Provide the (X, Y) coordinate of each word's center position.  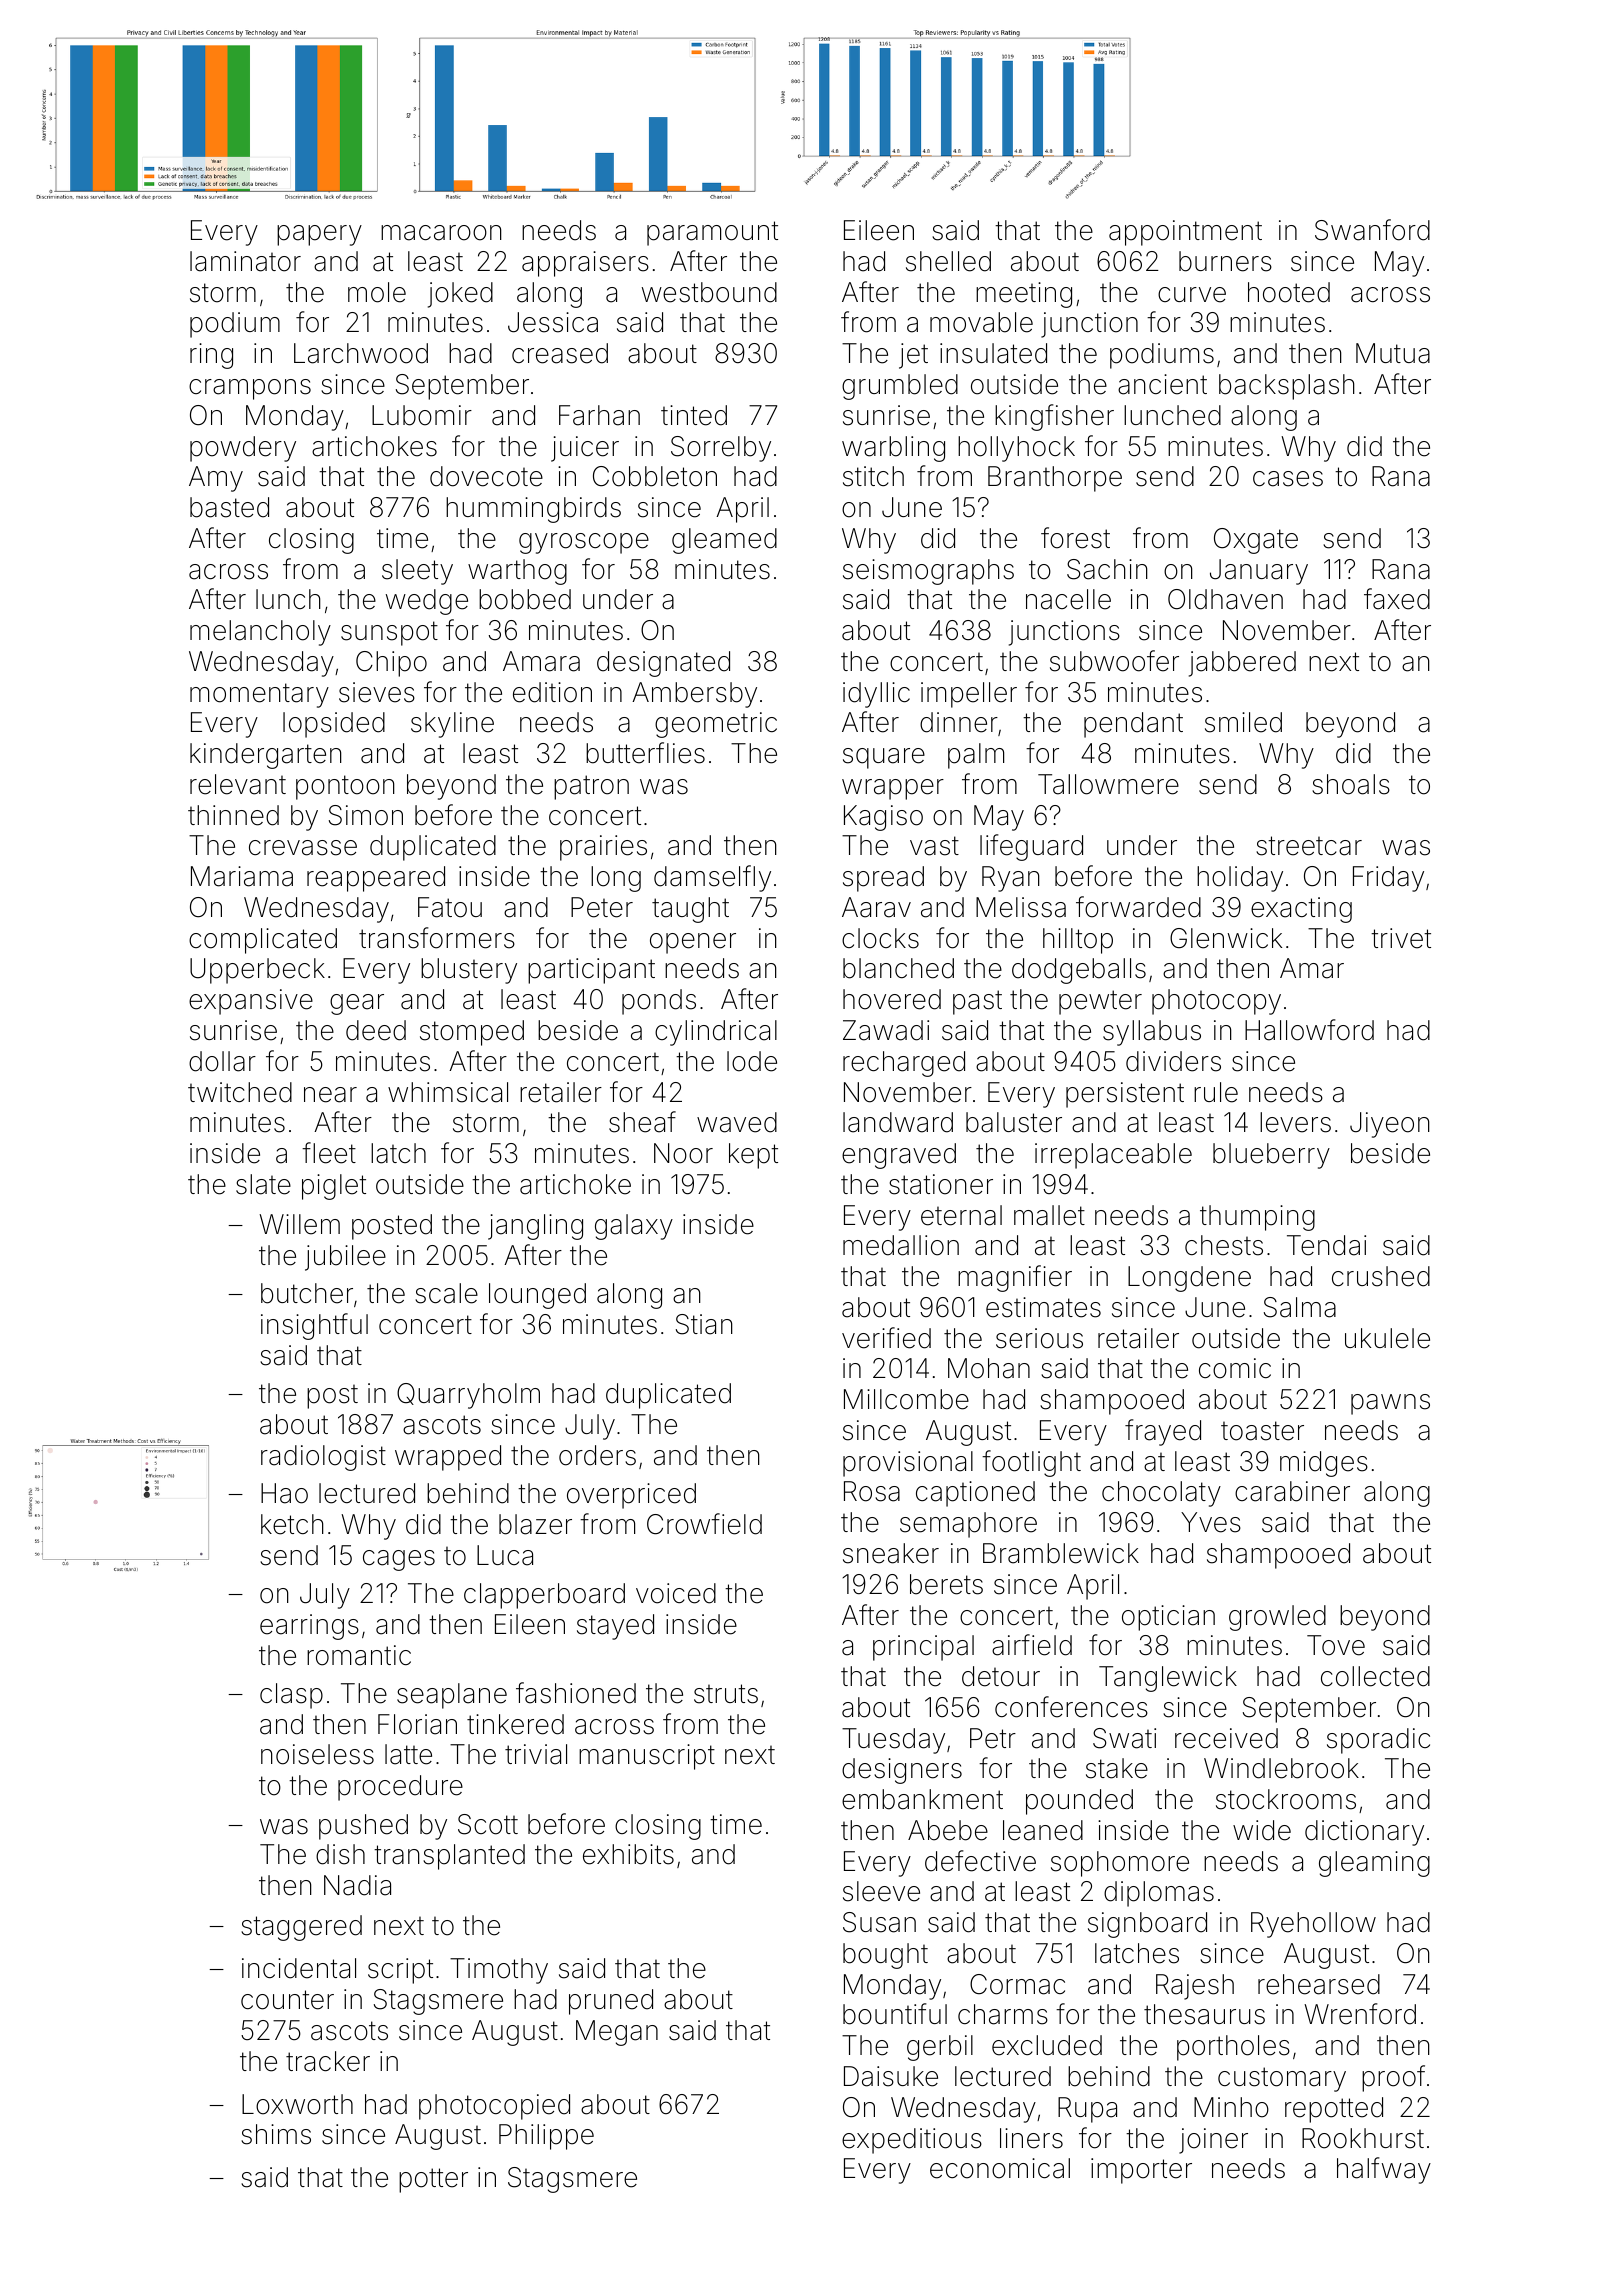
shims (276, 2134)
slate (263, 1184)
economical (1000, 2168)
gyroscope (584, 543)
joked (460, 295)
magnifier (1015, 1278)
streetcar (1309, 846)
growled (1277, 1618)
